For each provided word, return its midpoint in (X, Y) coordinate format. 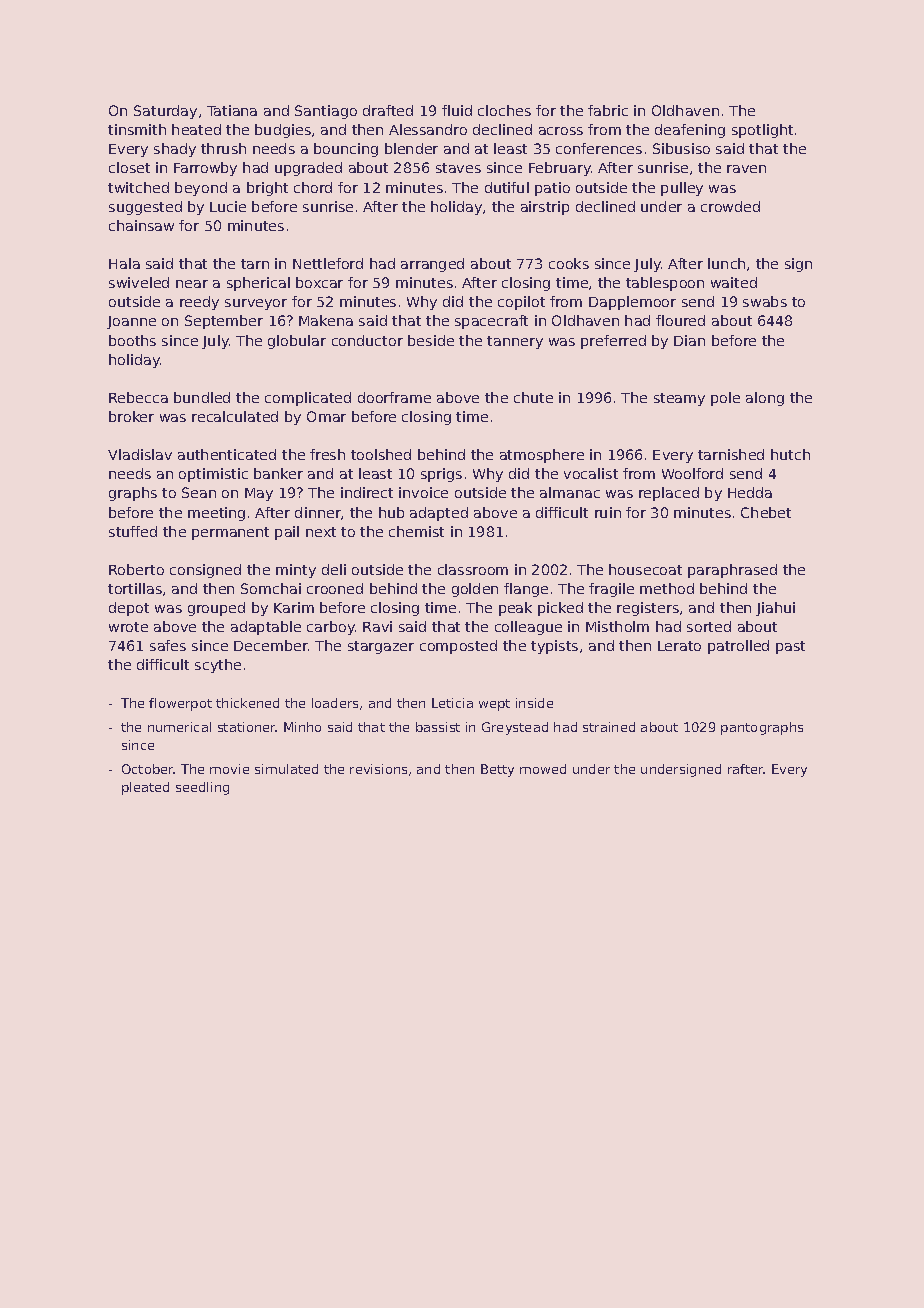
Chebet (766, 512)
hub (391, 512)
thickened (247, 703)
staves (458, 168)
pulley (682, 189)
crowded (730, 206)
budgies (283, 131)
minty (296, 571)
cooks (569, 263)
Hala (124, 263)
